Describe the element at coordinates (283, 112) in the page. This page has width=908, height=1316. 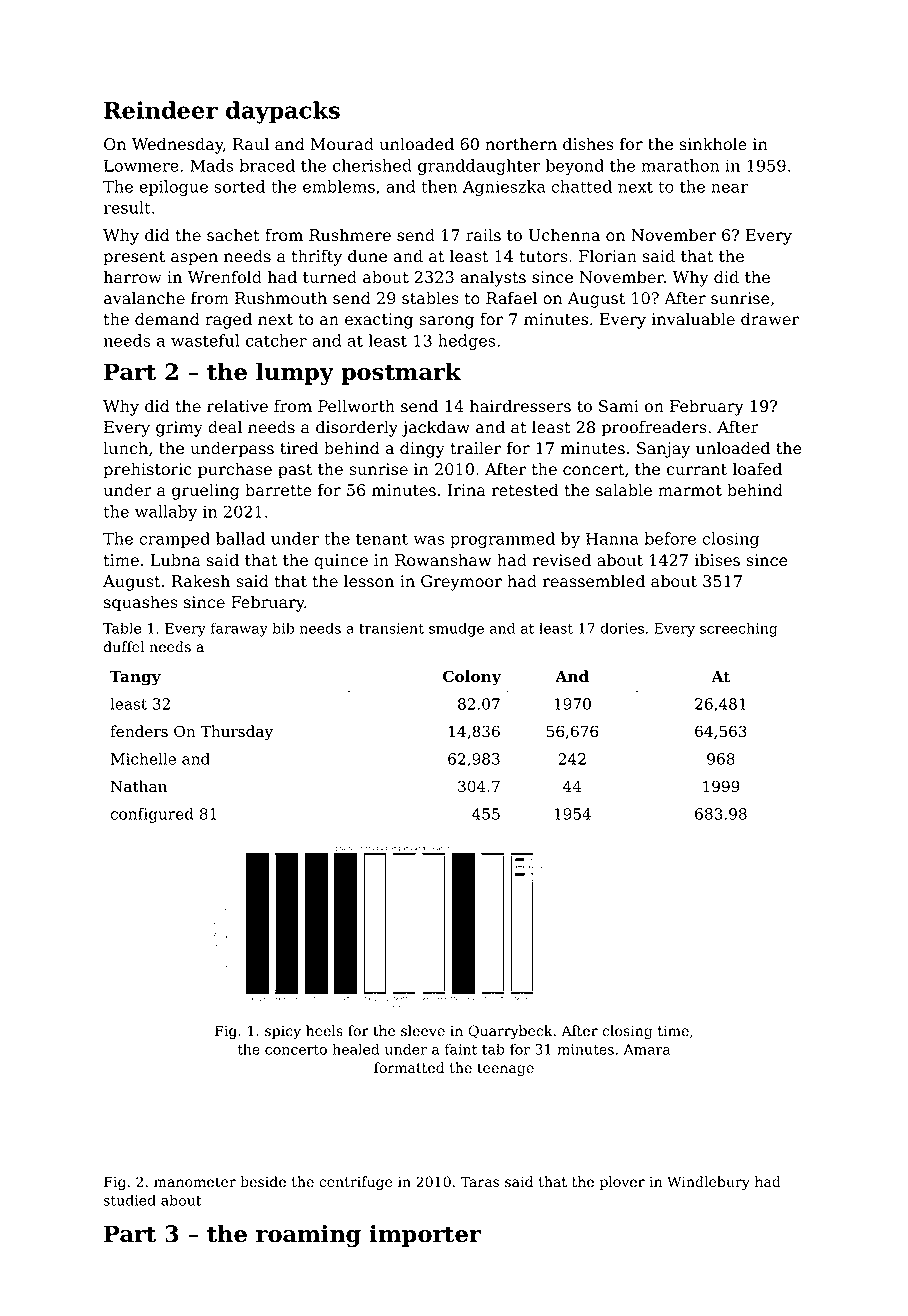
I see `daypacks` at that location.
